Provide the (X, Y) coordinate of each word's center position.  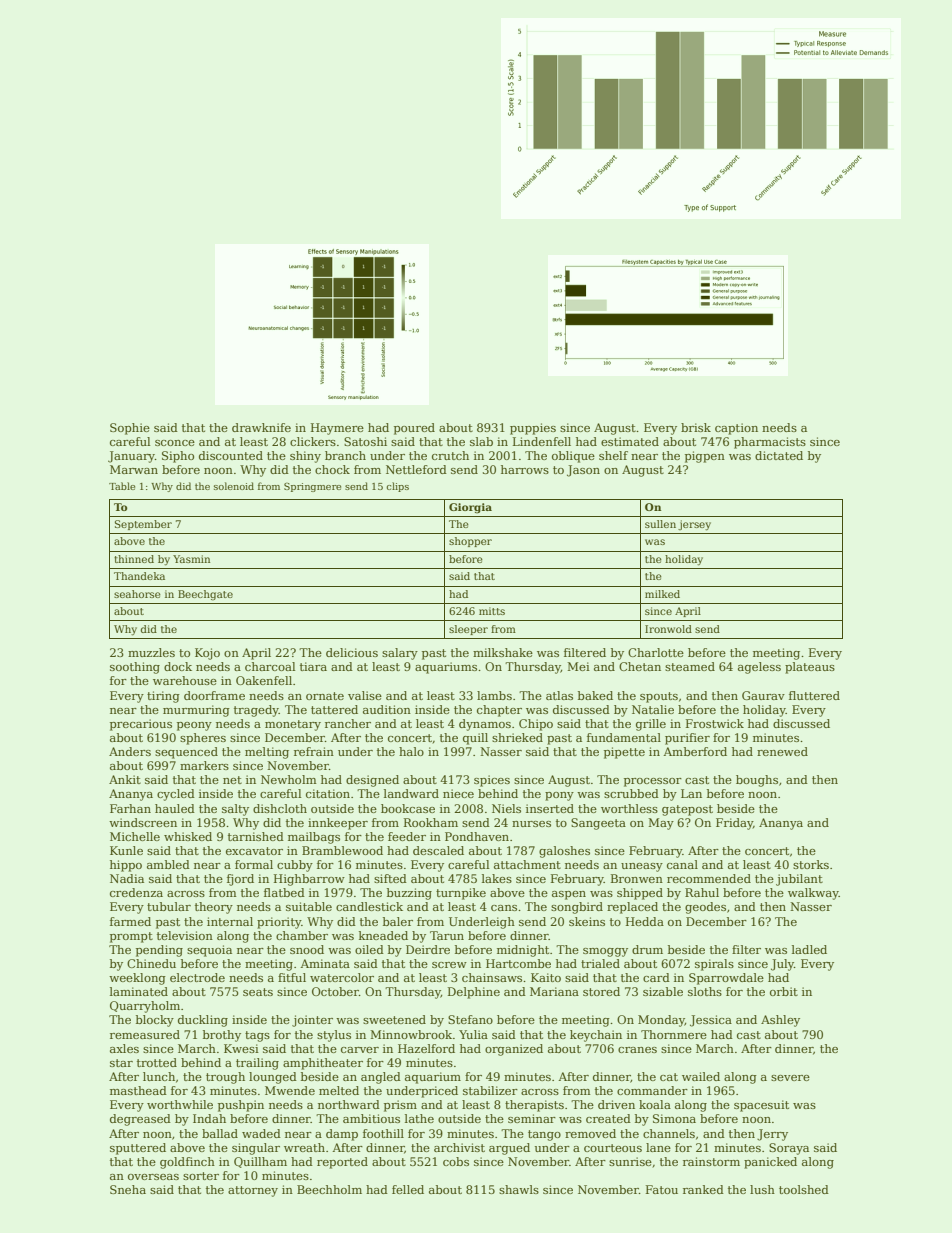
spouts (659, 697)
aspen (569, 895)
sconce (175, 443)
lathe (419, 1118)
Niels (506, 808)
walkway (813, 894)
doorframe (214, 695)
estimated (630, 441)
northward (349, 1104)
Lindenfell (542, 441)
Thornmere (674, 1034)
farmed (130, 921)
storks (811, 864)
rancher (348, 723)
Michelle (135, 836)
